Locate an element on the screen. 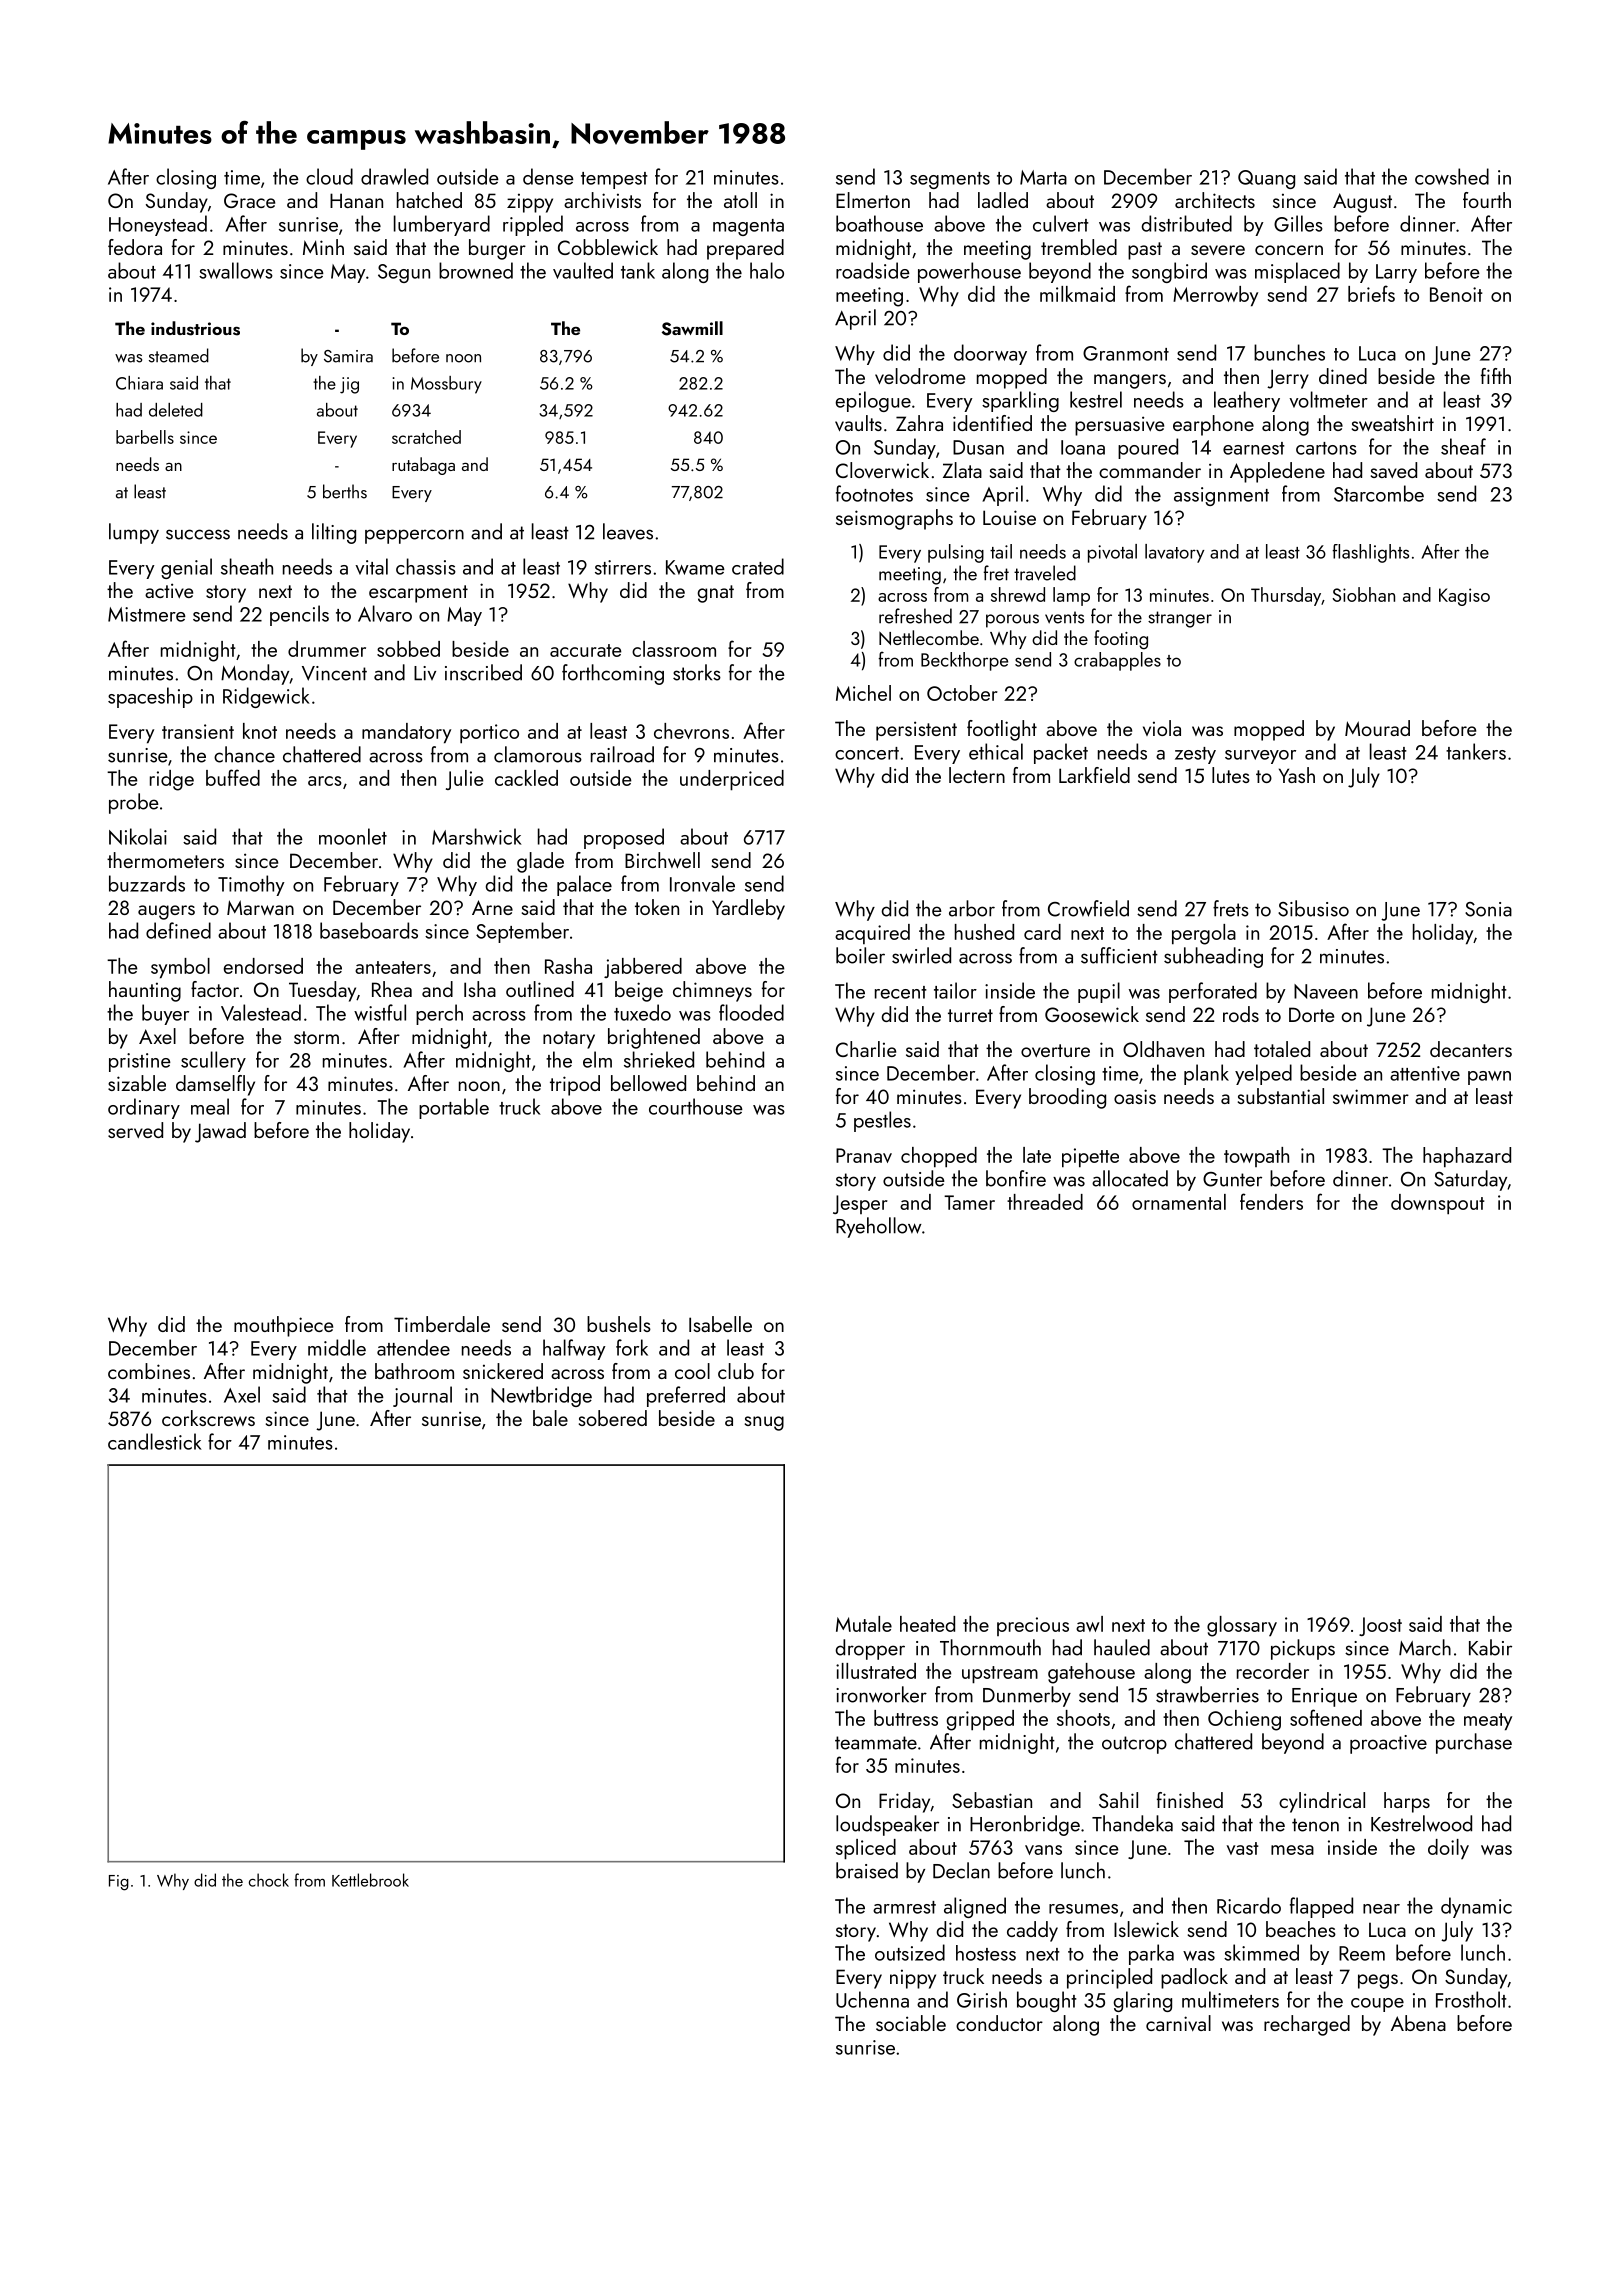 This screenshot has height=2292, width=1620. Joost is located at coordinates (1380, 1626).
